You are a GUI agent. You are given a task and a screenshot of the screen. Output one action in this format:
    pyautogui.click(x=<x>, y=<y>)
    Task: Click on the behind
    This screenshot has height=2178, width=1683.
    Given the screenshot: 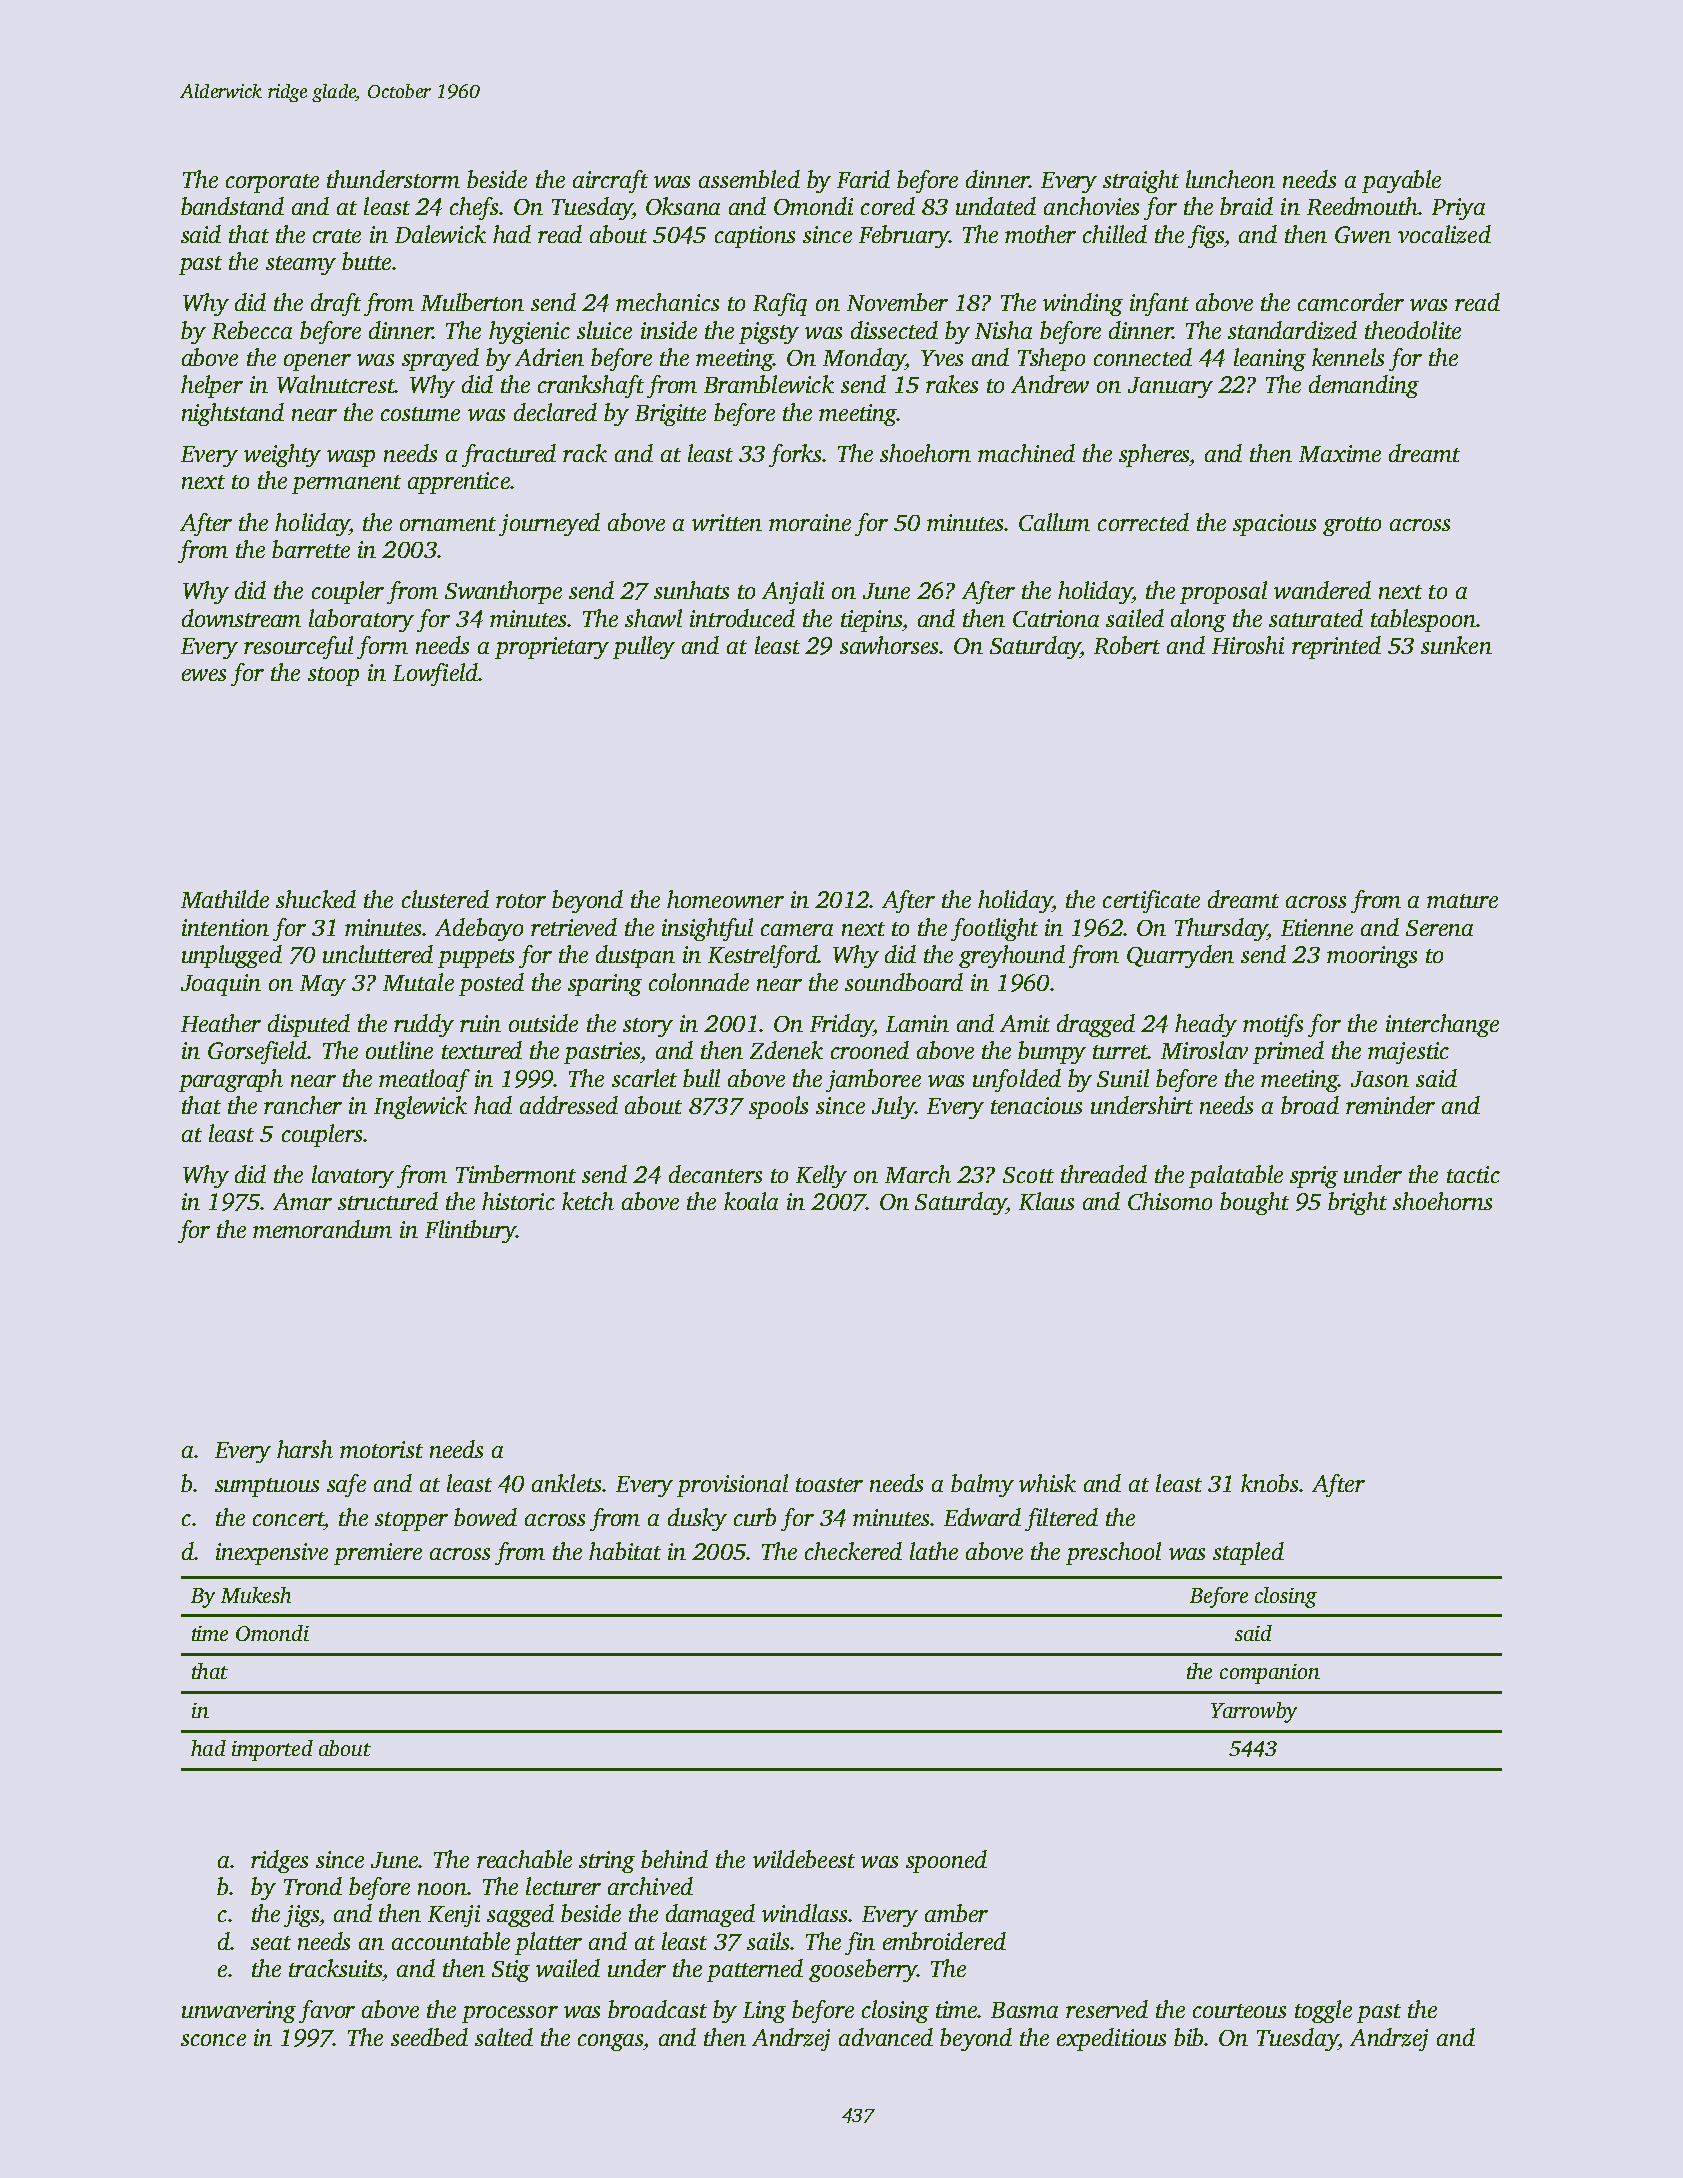 What is the action you would take?
    pyautogui.click(x=674, y=1859)
